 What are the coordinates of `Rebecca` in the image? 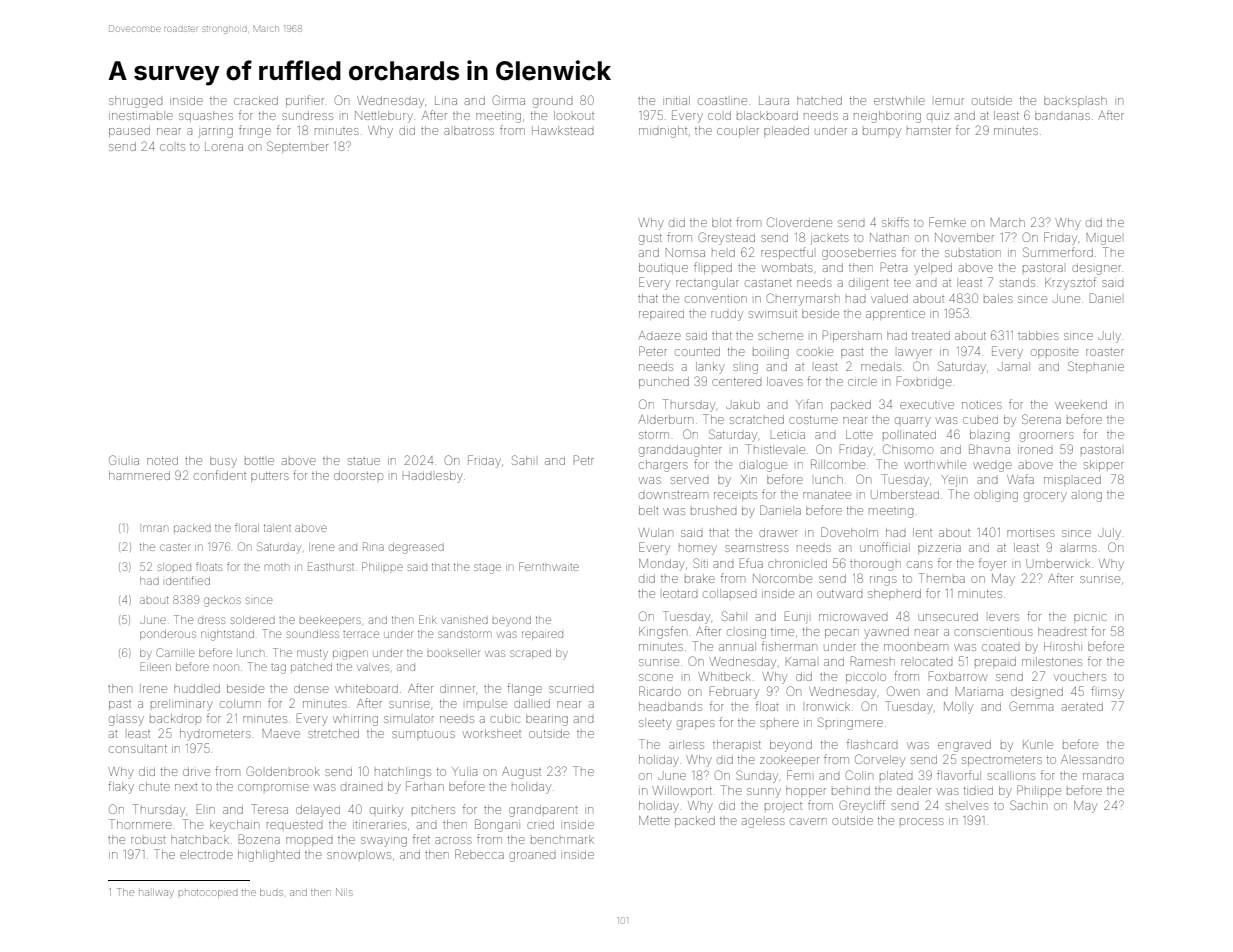 It's located at (479, 854).
